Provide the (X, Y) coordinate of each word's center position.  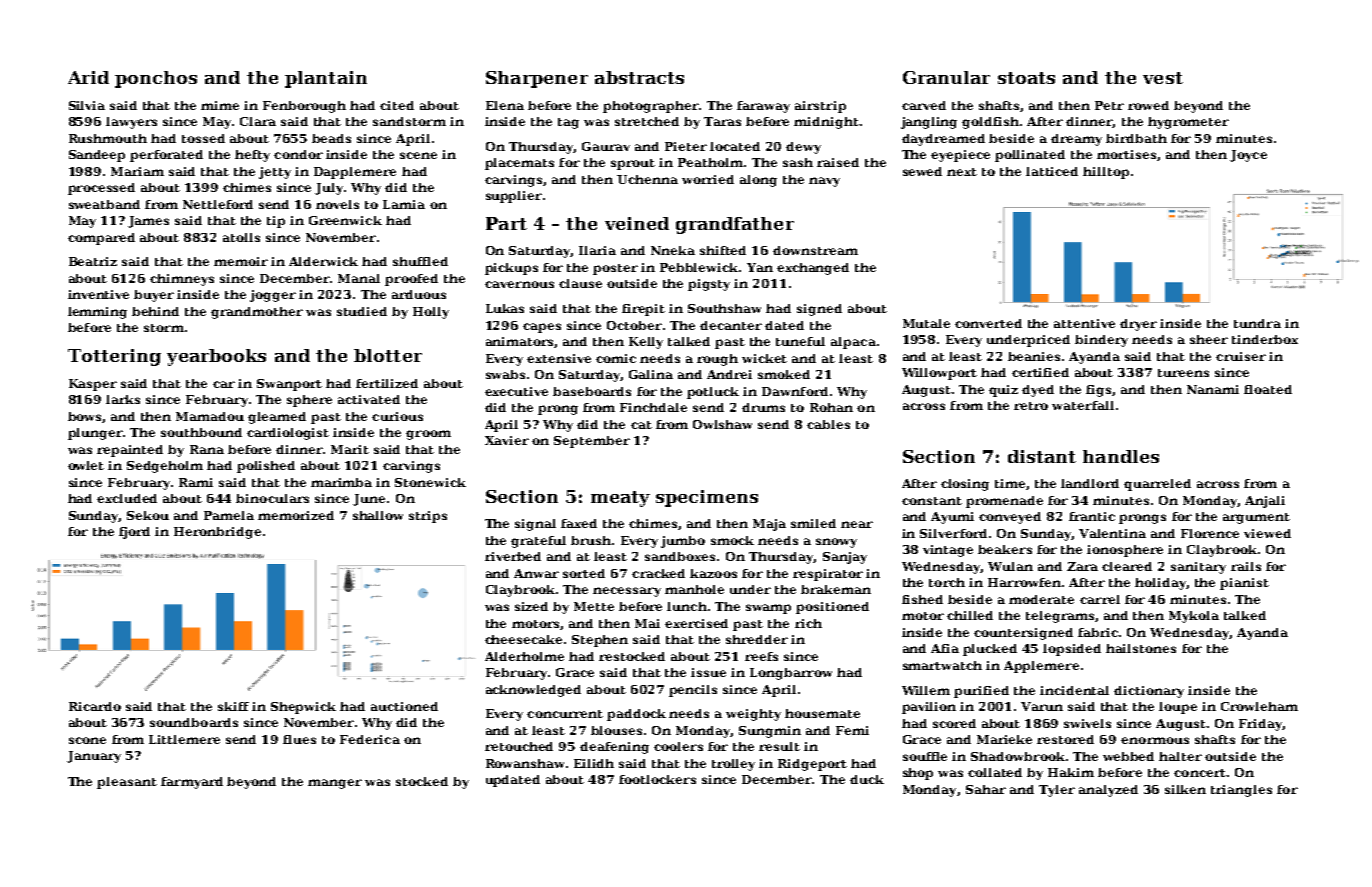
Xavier (507, 440)
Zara (1082, 566)
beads (331, 138)
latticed (1052, 171)
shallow (378, 515)
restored (1065, 739)
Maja (769, 525)
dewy (803, 148)
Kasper (93, 385)
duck (867, 779)
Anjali (1265, 502)
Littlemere (184, 739)
